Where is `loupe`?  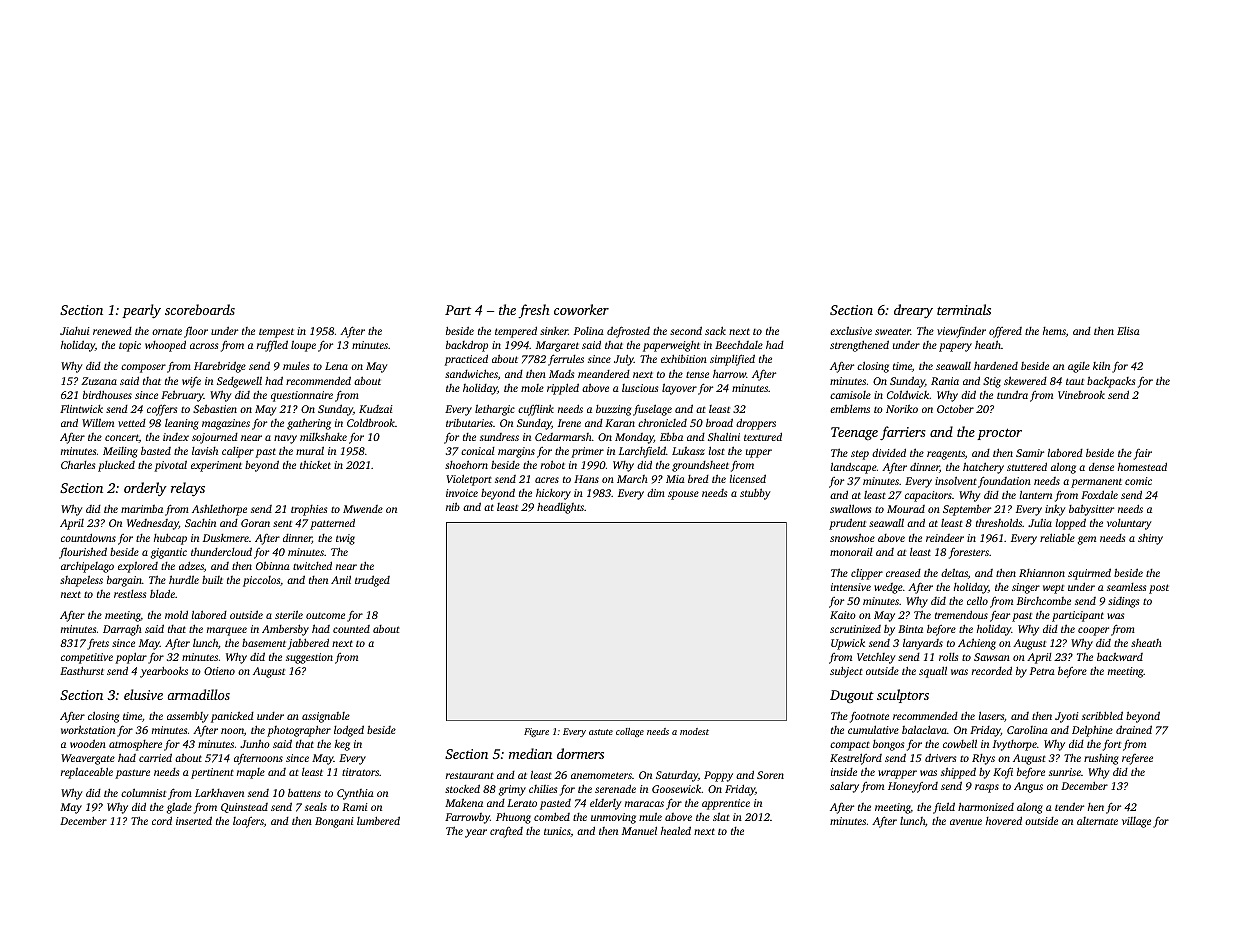 loupe is located at coordinates (303, 346).
